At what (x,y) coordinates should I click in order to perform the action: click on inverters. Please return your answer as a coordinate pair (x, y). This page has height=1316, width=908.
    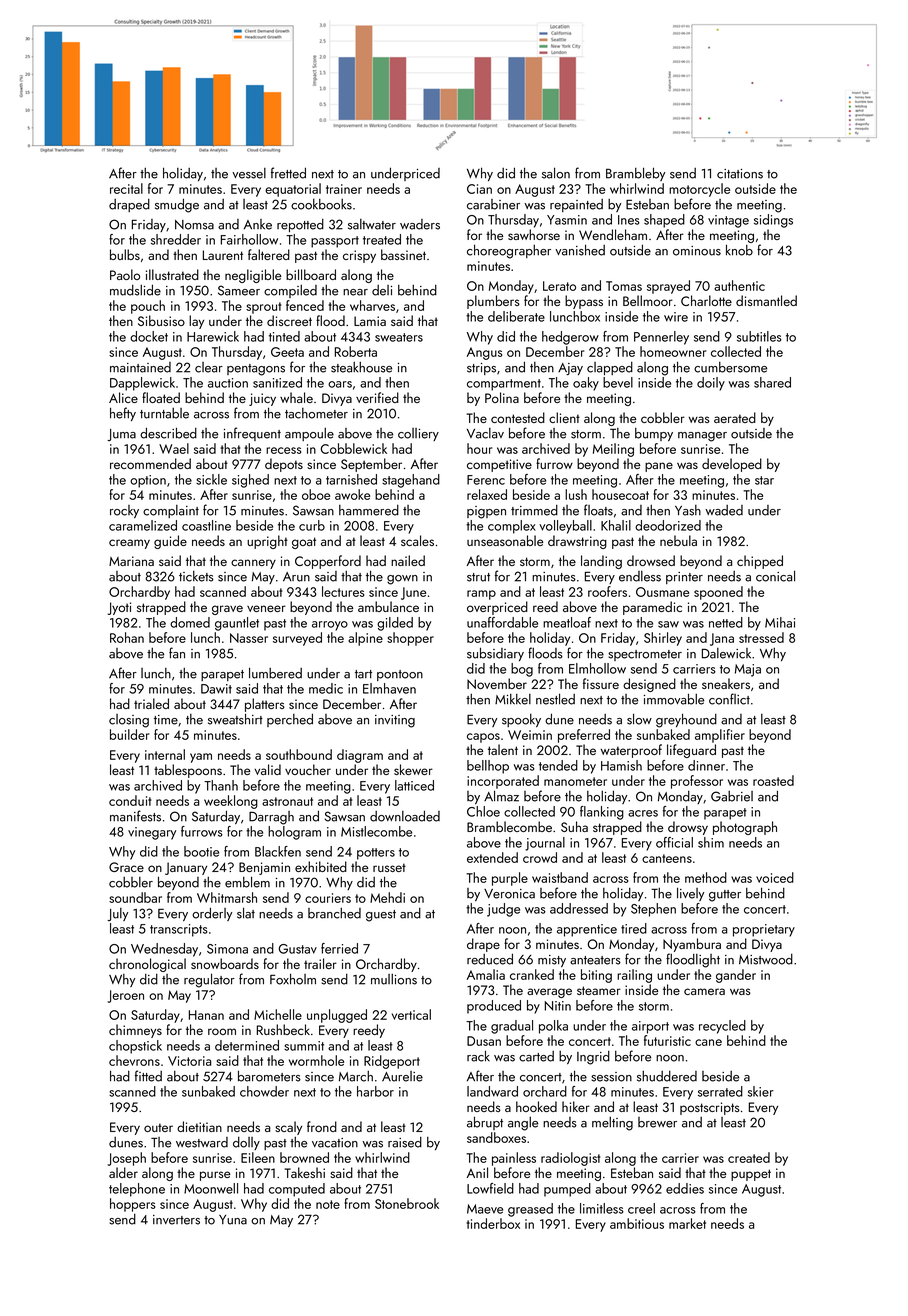
    Looking at the image, I should click on (176, 1220).
